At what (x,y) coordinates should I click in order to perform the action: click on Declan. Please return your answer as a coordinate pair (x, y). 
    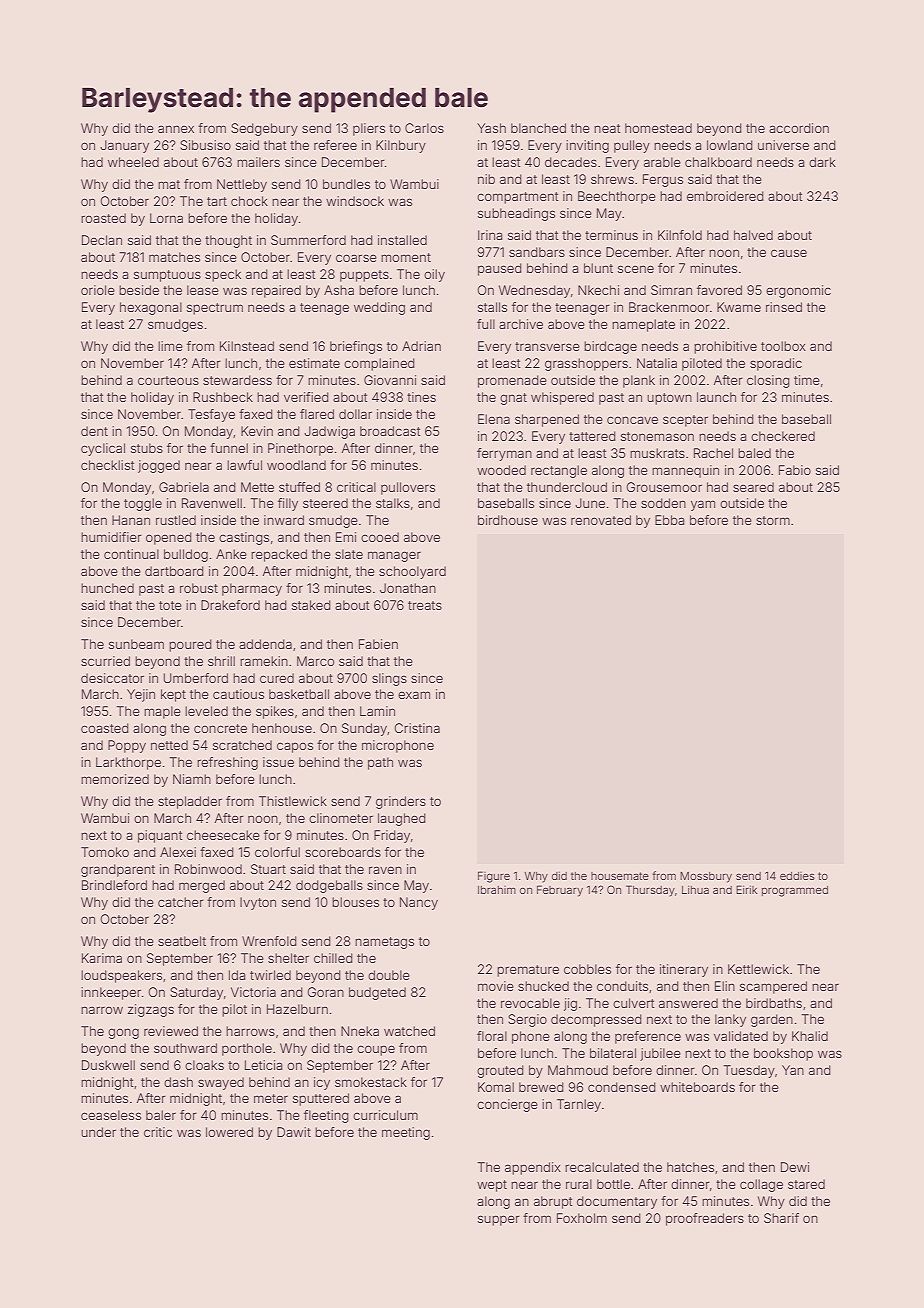
    Looking at the image, I should click on (102, 240).
